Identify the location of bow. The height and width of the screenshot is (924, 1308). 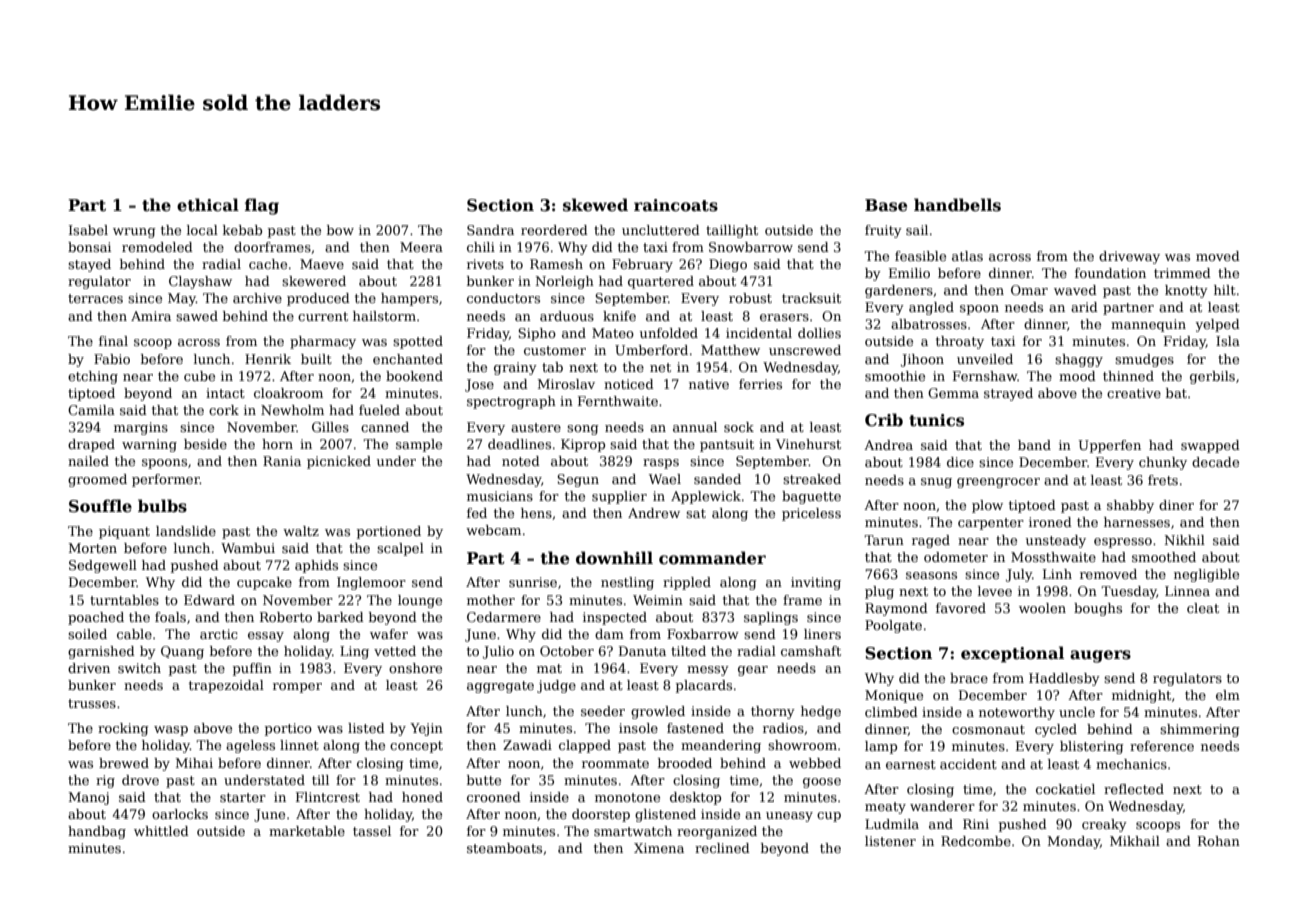
(340, 230).
